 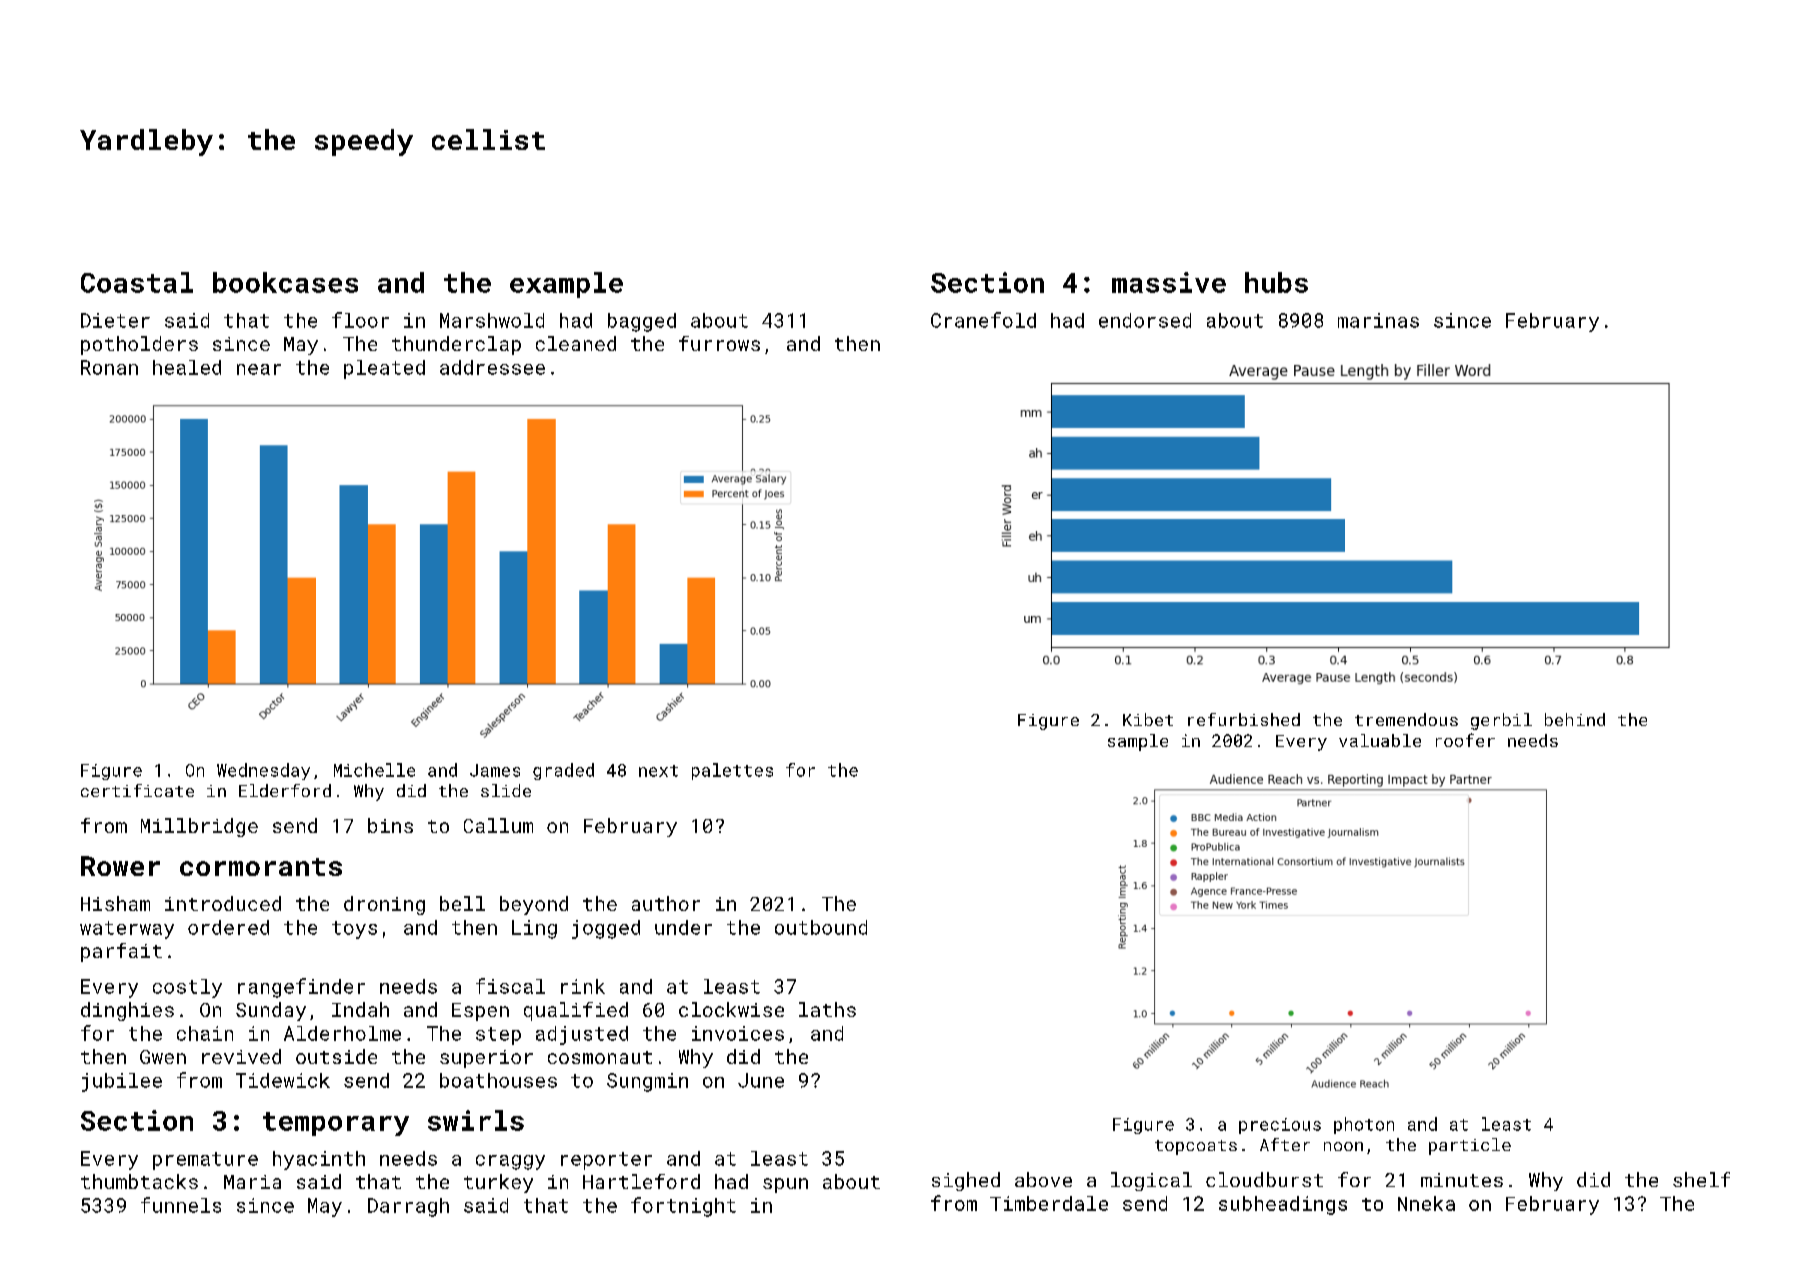 What do you see at coordinates (462, 903) in the document?
I see `bell` at bounding box center [462, 903].
